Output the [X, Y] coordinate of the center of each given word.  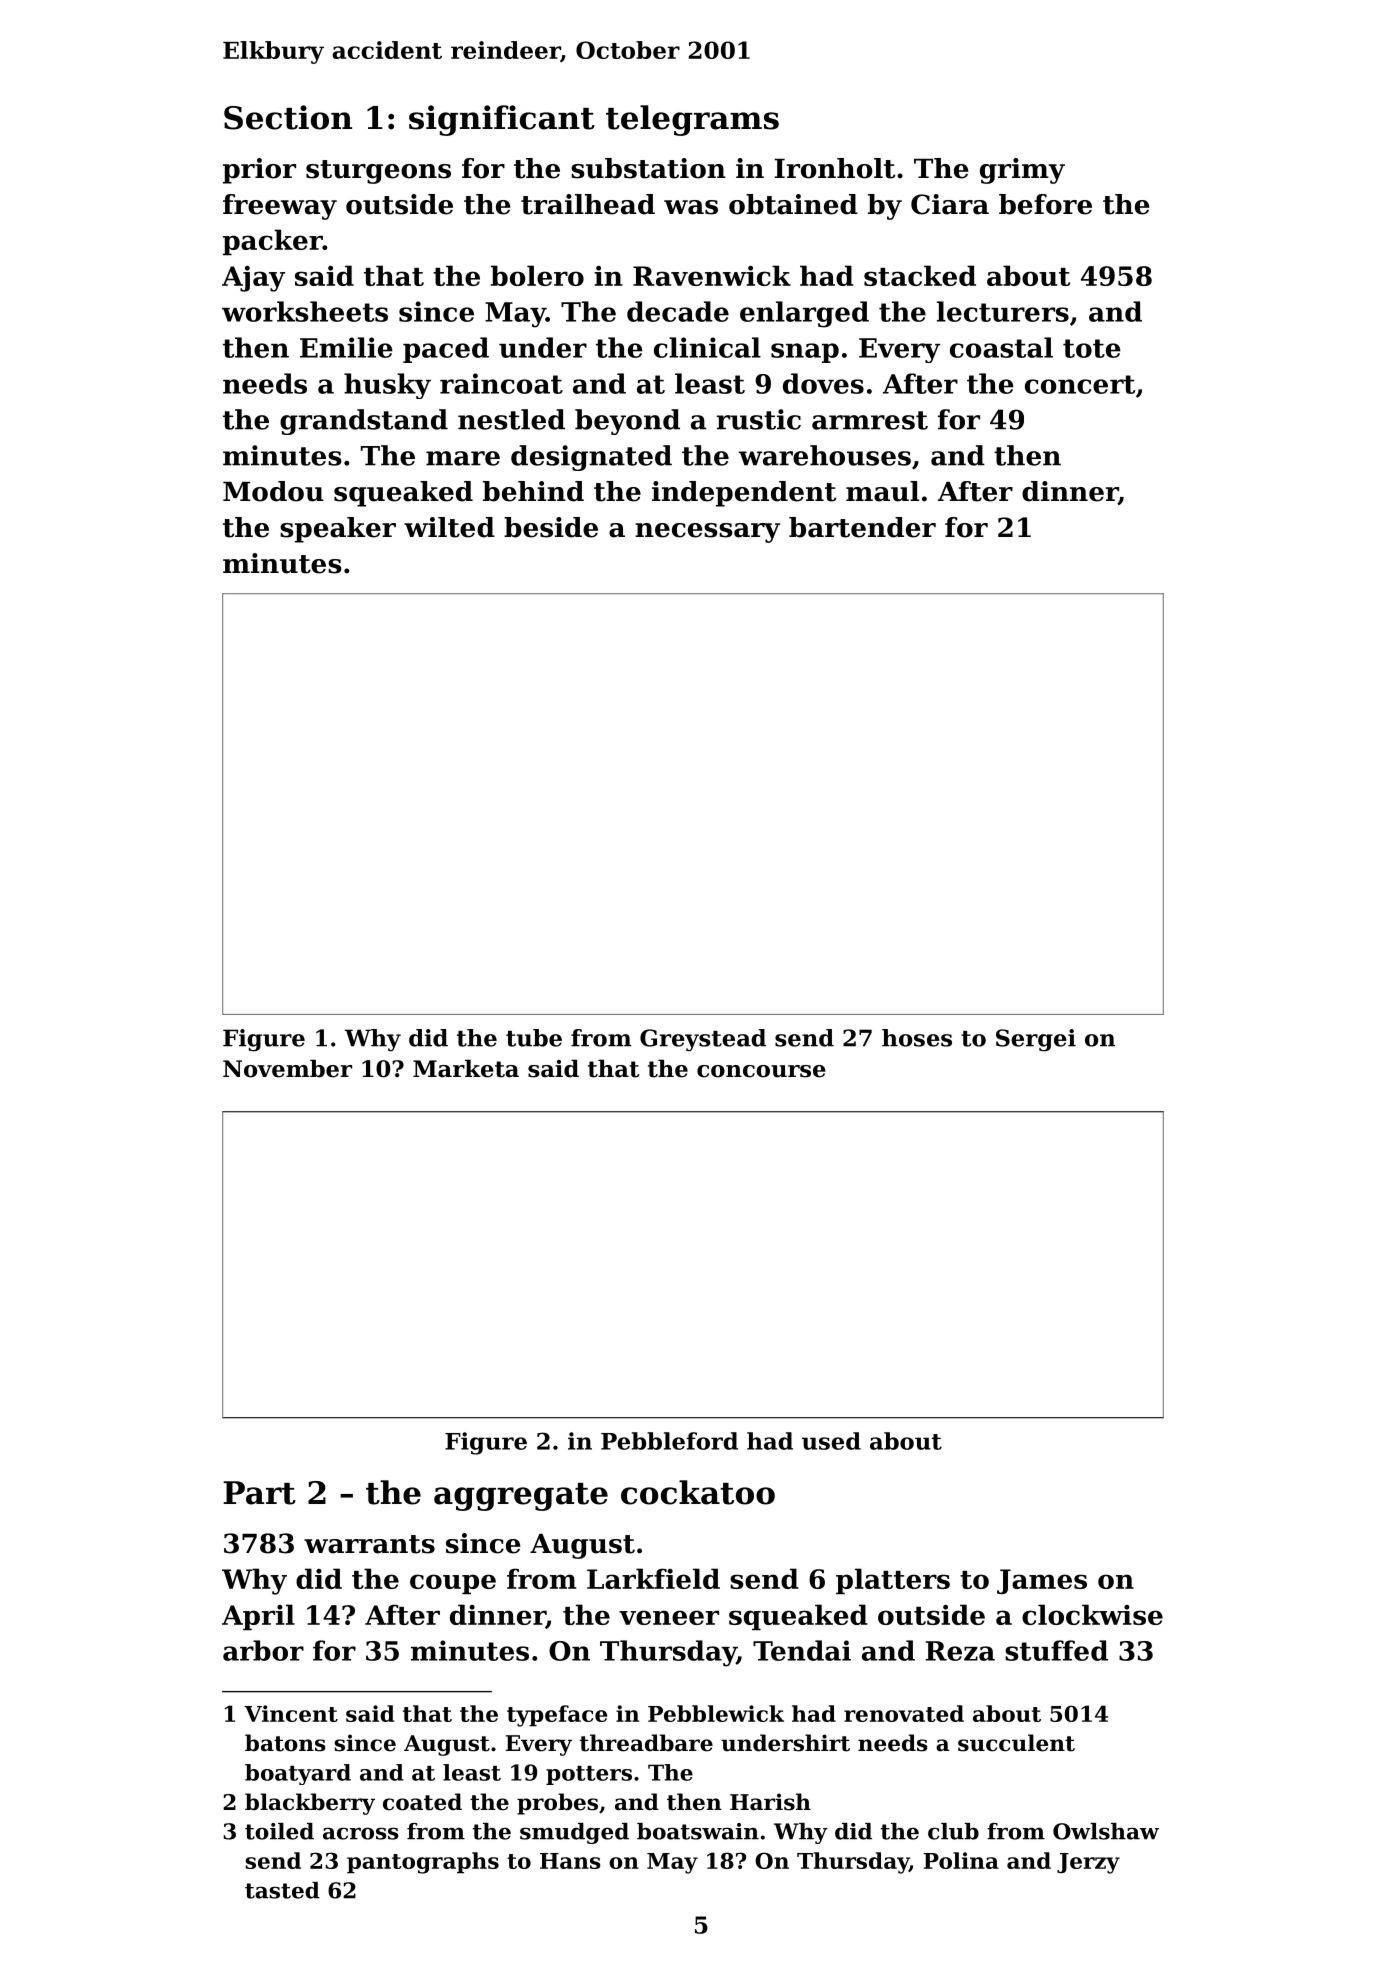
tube [534, 1038]
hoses [917, 1038]
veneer [669, 1617]
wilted [449, 527]
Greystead [703, 1040]
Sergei [1036, 1040]
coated [422, 1802]
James [1042, 1581]
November [287, 1068]
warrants [369, 1544]
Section [288, 117]
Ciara [950, 204]
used [831, 1441]
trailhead [588, 204]
